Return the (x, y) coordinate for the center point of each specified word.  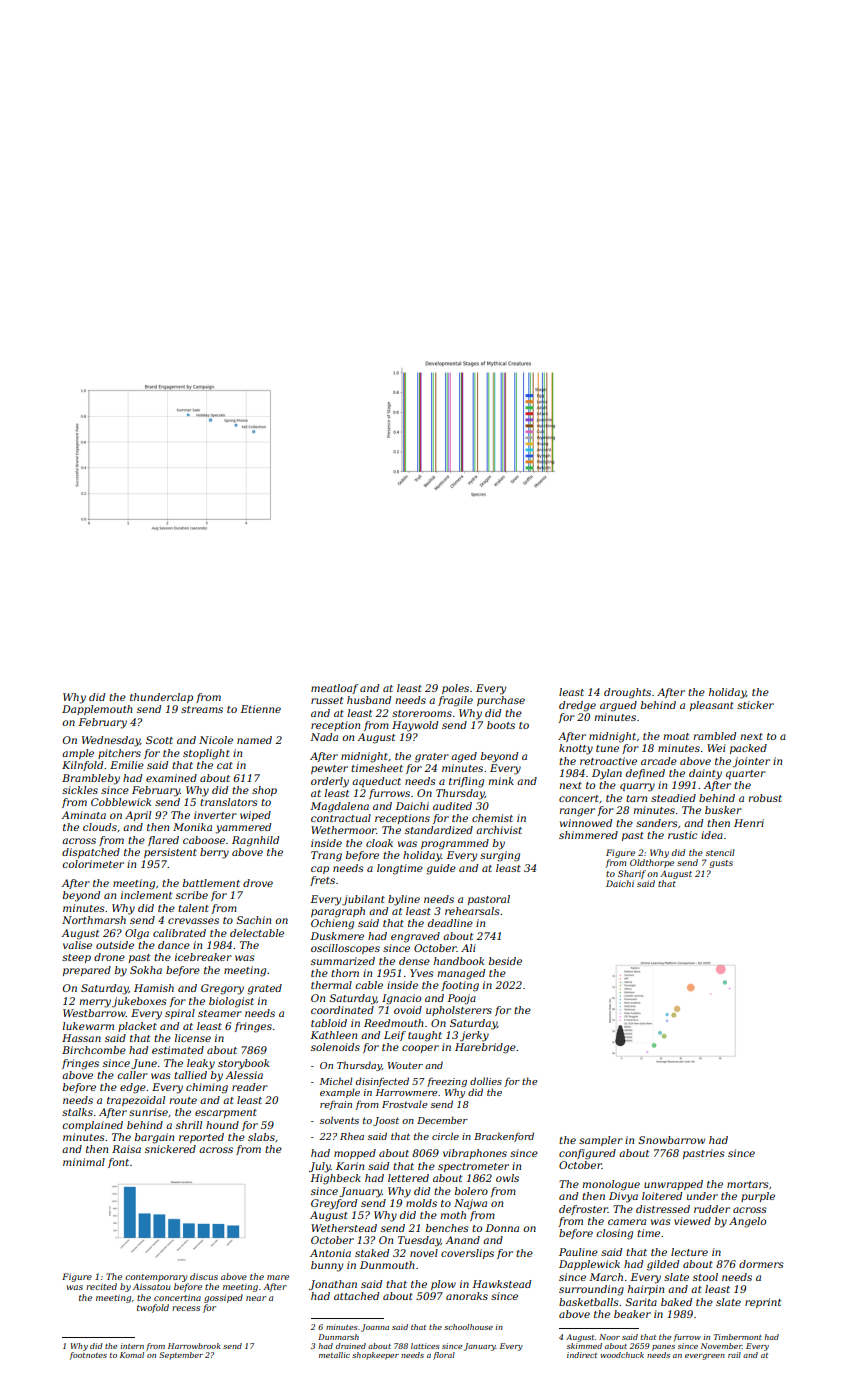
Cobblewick (121, 802)
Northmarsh (94, 920)
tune (607, 748)
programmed (455, 844)
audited (452, 806)
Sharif (632, 874)
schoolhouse (468, 1327)
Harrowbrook (194, 1346)
